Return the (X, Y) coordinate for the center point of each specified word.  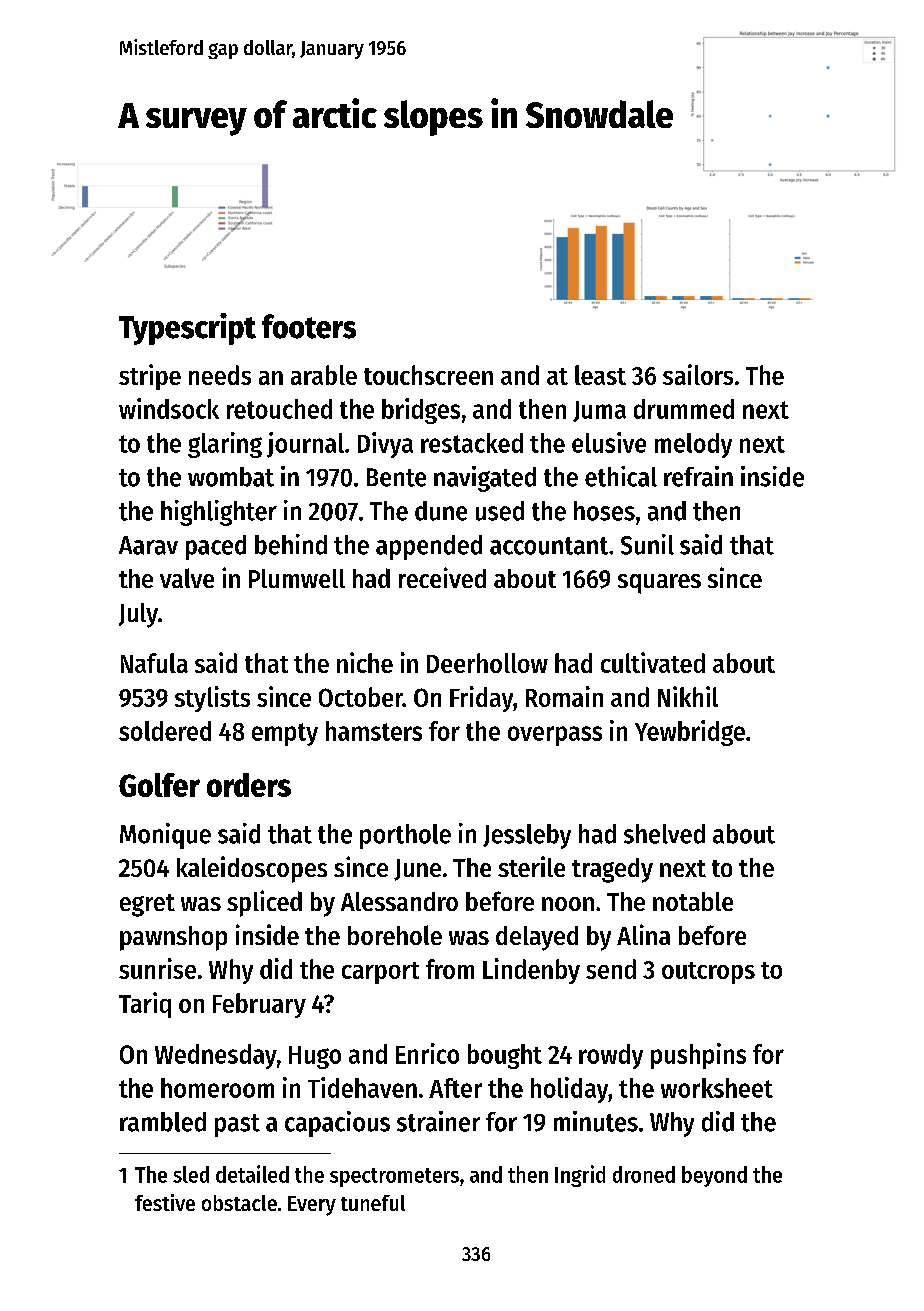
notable (693, 901)
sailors (698, 374)
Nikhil (688, 696)
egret (147, 905)
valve (187, 578)
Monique (165, 836)
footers (309, 326)
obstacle (239, 1203)
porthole (405, 836)
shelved (664, 834)
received (442, 577)
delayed (537, 938)
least (600, 375)
